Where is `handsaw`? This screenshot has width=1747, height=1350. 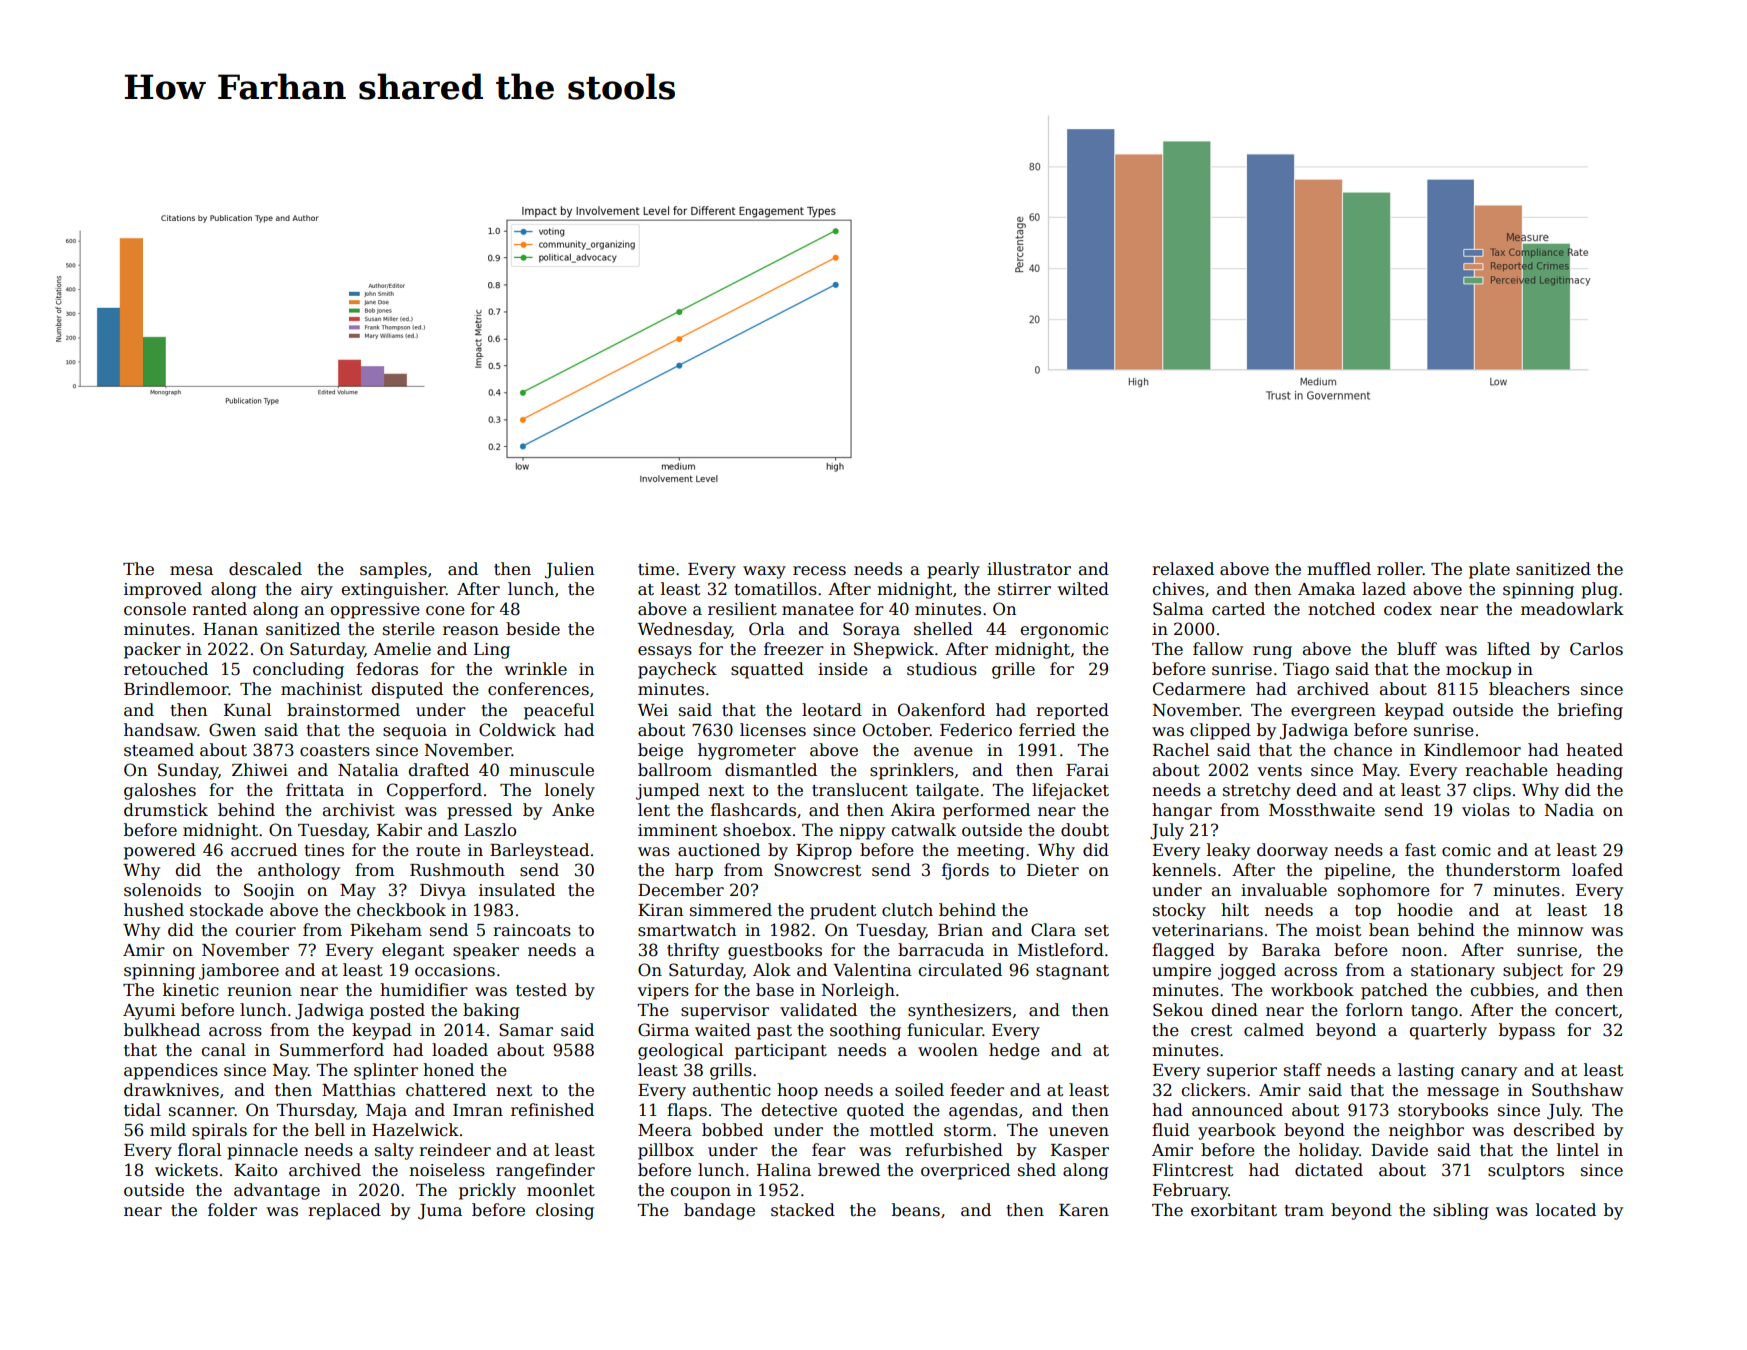
handsaw is located at coordinates (160, 730).
